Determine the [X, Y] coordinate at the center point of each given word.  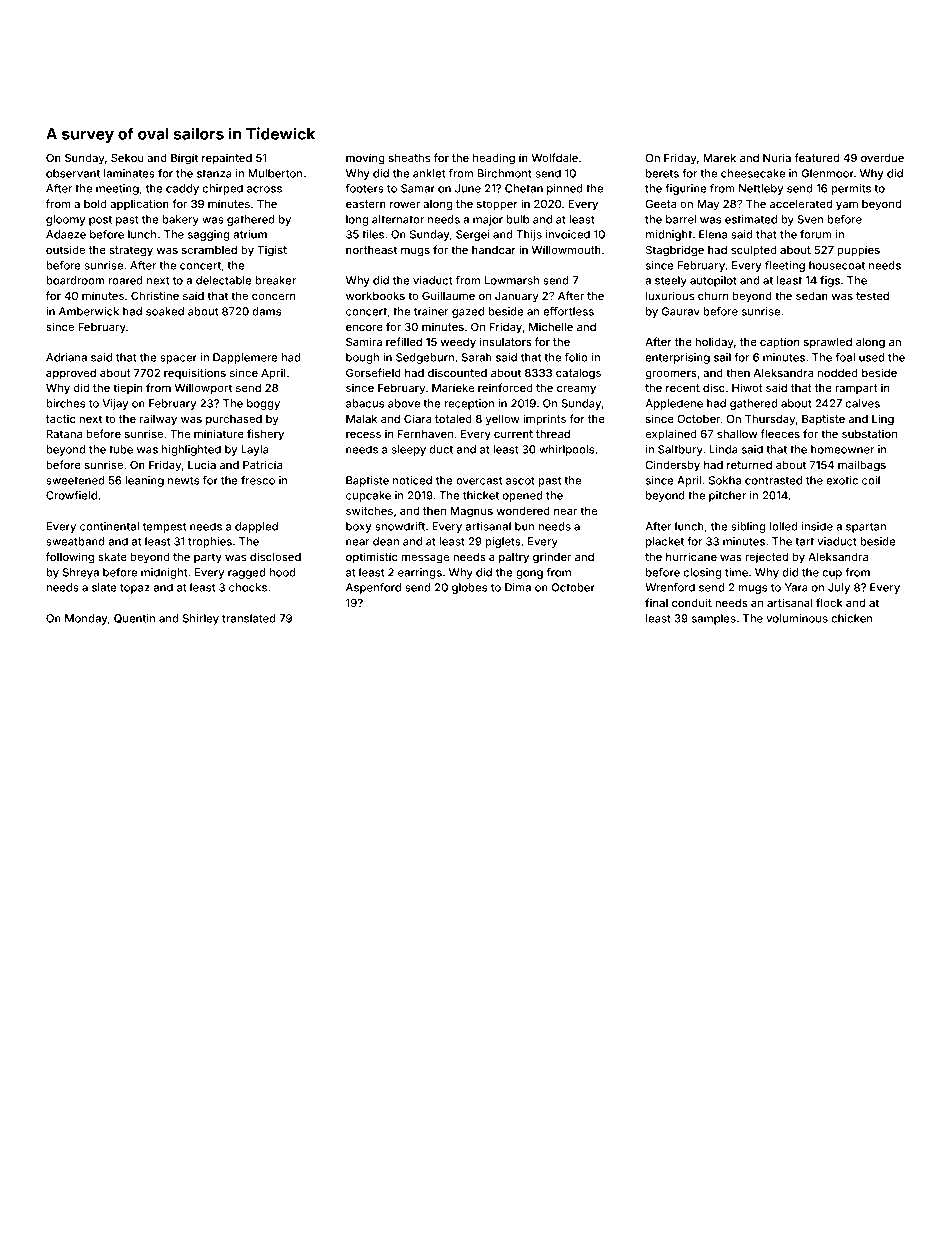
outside [65, 249]
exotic [842, 480]
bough [362, 358]
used [871, 357]
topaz [135, 589]
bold [95, 204]
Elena [713, 234]
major [488, 220]
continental [109, 526]
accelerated [801, 204]
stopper [497, 205]
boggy [263, 404]
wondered [523, 511]
